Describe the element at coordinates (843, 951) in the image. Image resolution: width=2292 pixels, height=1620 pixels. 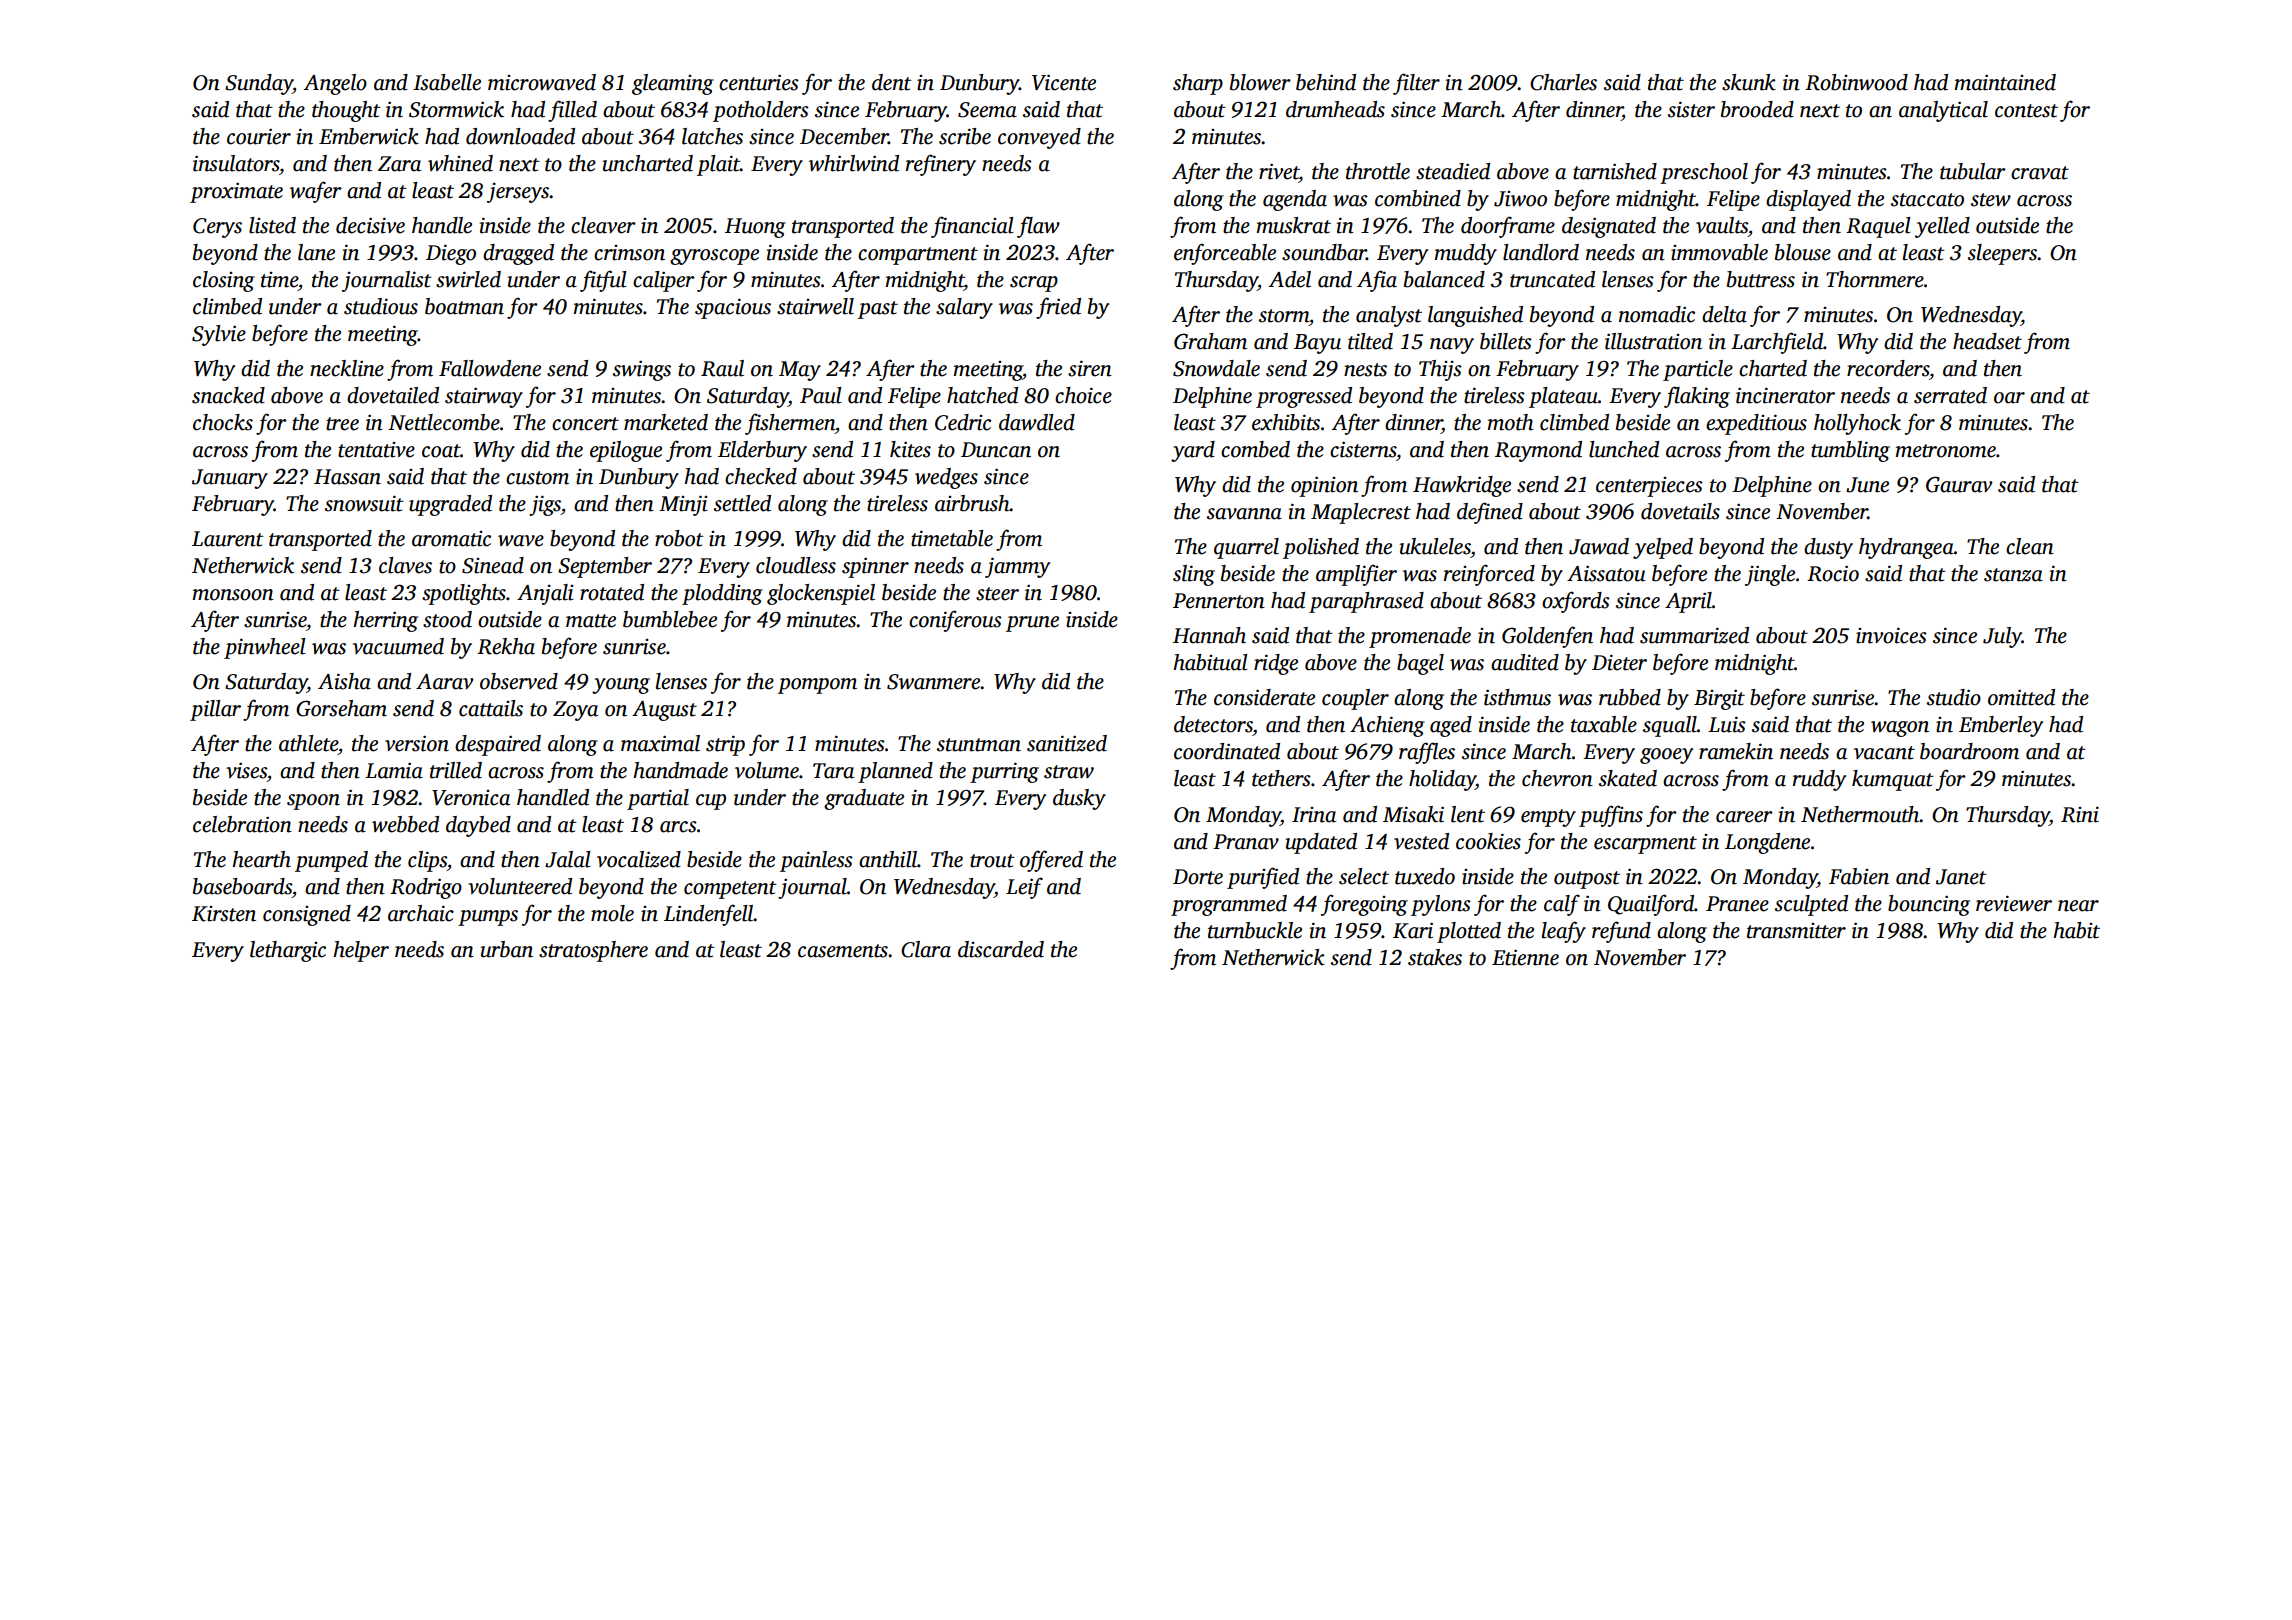
I see `casements` at that location.
